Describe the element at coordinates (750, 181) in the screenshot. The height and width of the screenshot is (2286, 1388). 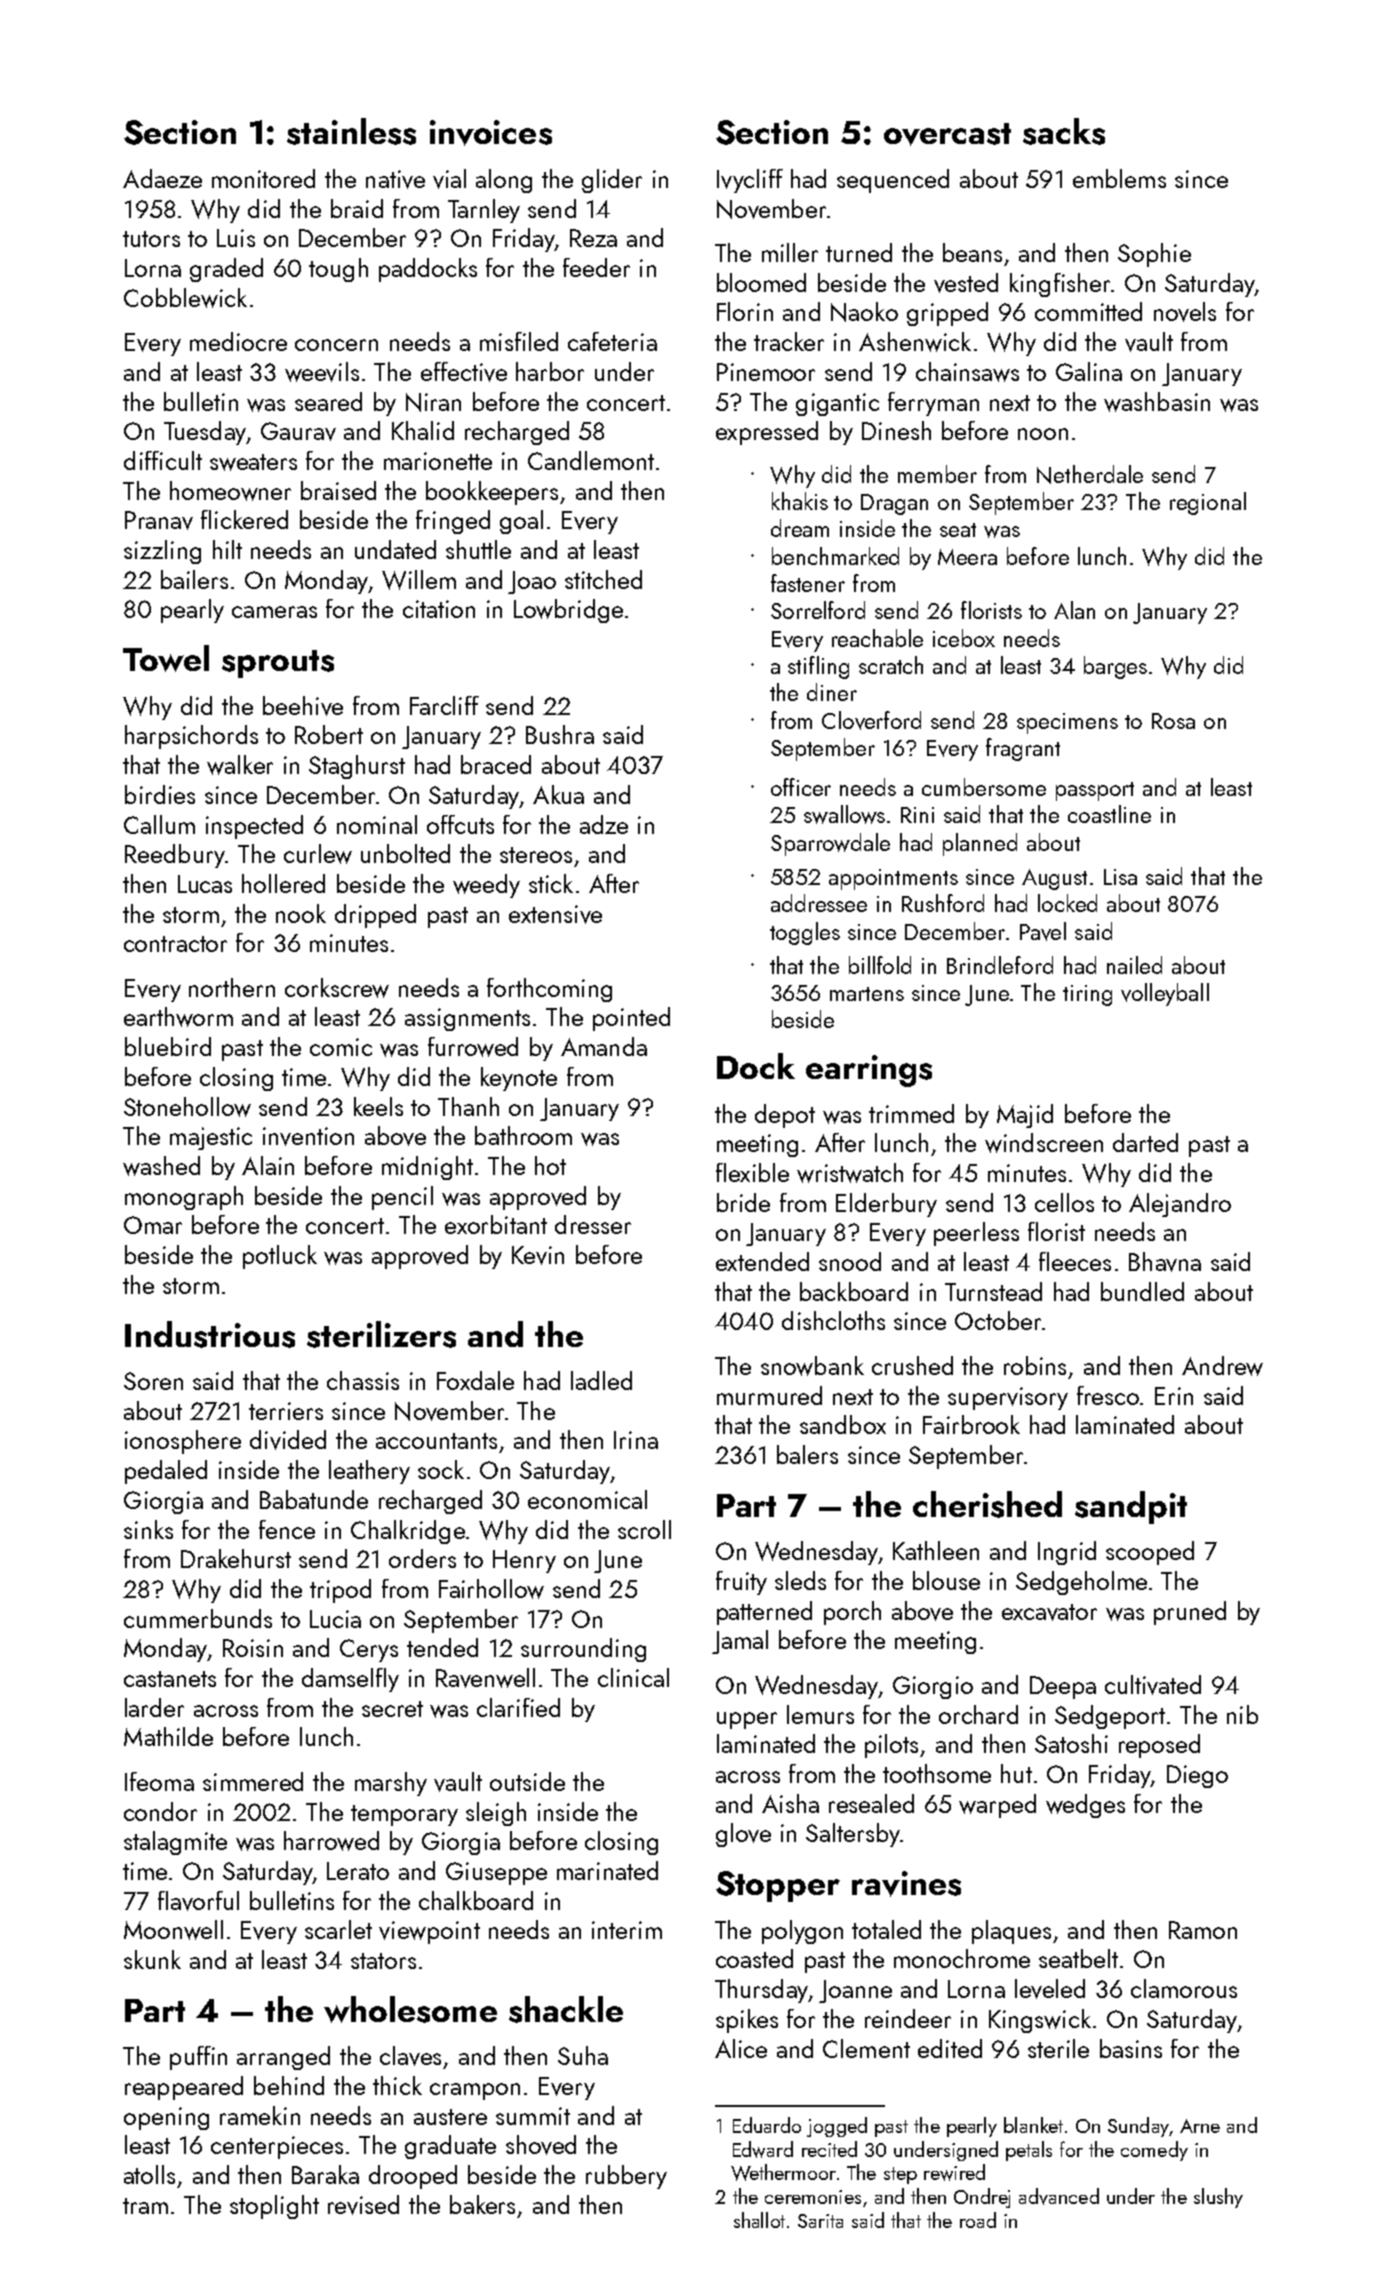
I see `Ivycliff` at that location.
